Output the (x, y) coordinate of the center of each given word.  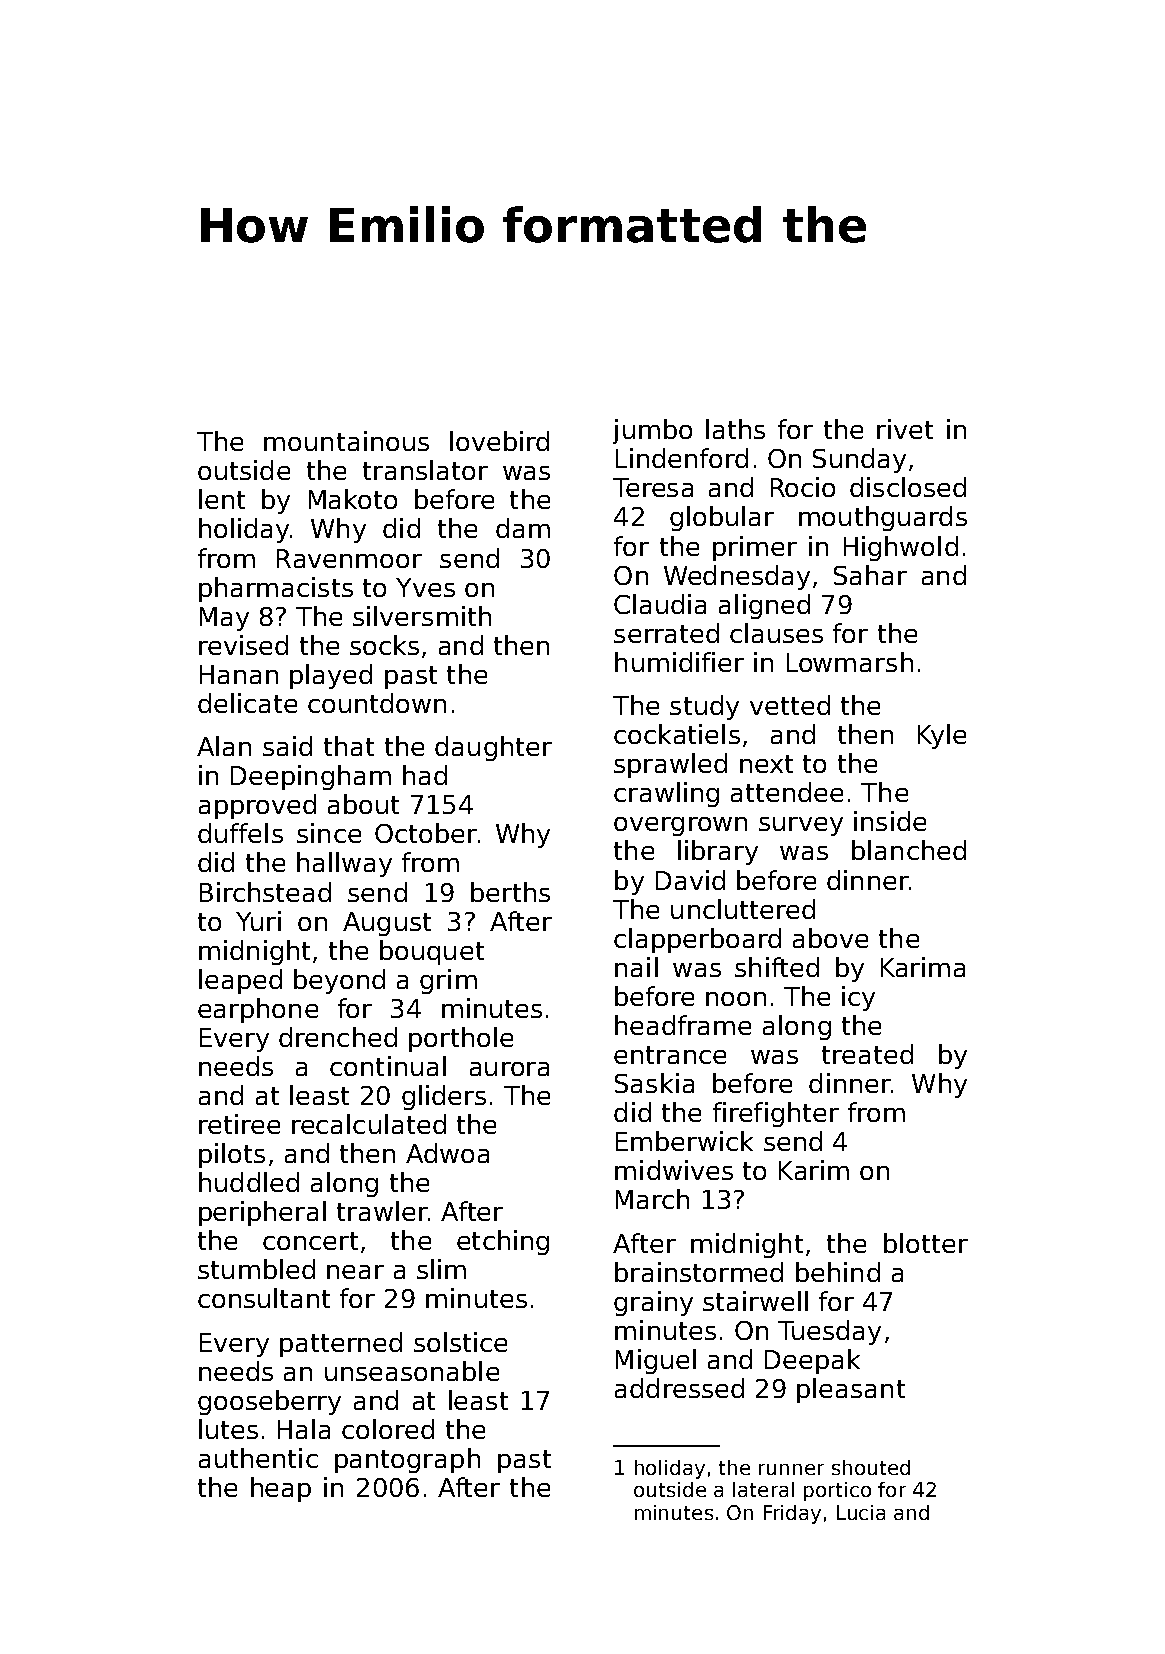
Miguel (656, 1361)
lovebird (499, 441)
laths (735, 429)
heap (281, 1489)
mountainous (346, 441)
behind (838, 1272)
